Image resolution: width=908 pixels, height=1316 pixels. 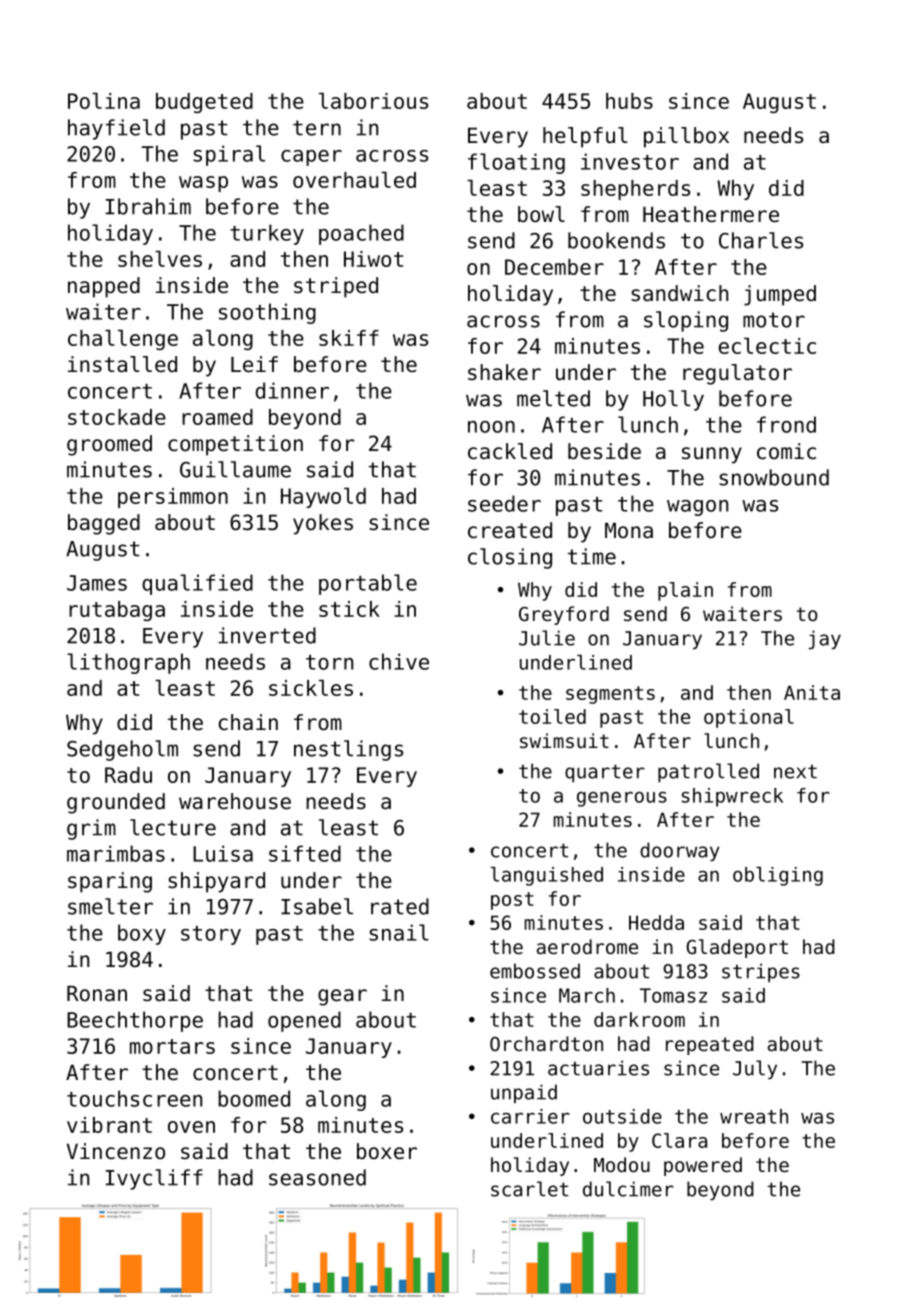 I want to click on cackled, so click(x=510, y=451).
